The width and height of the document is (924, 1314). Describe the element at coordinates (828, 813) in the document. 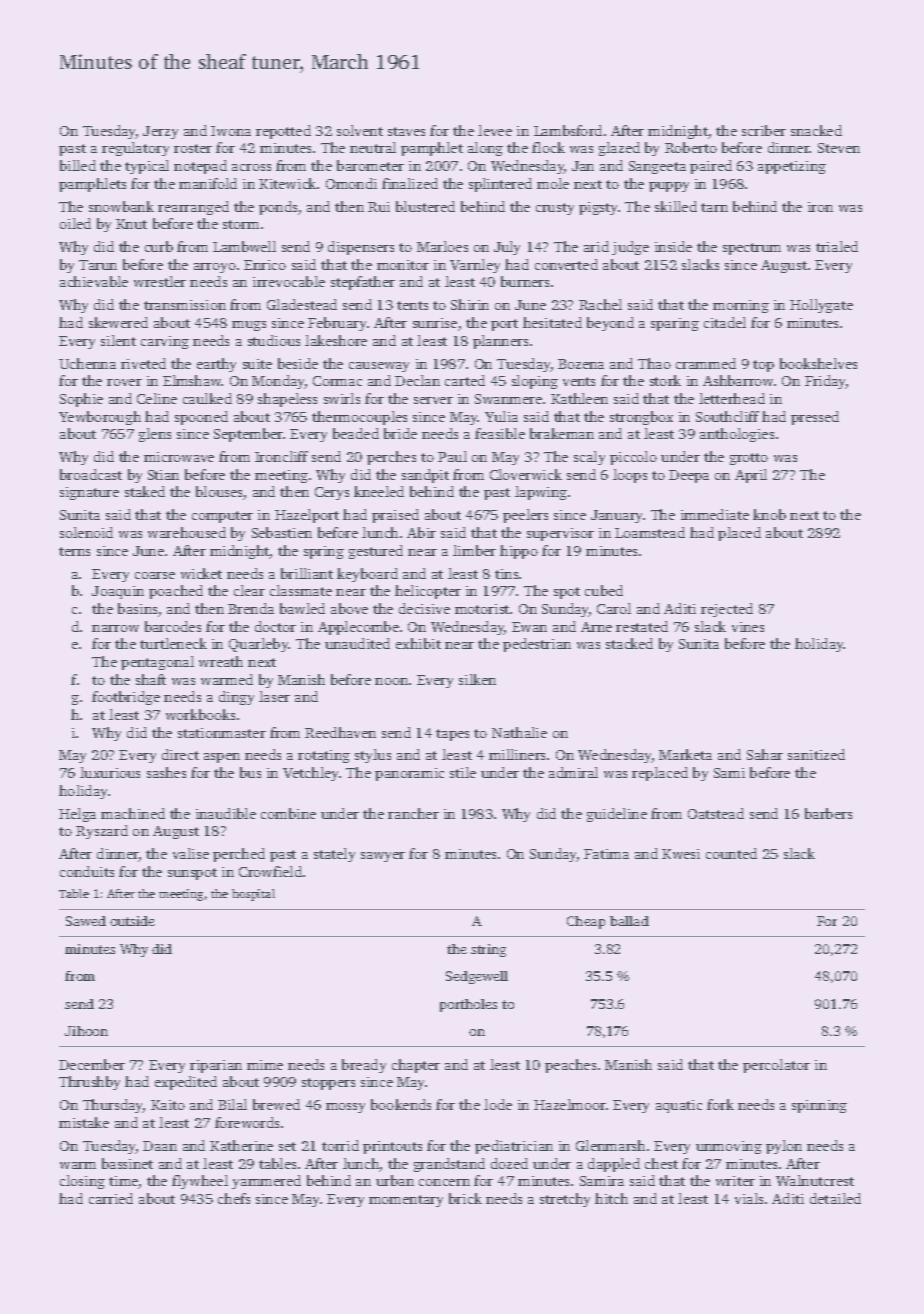

I see `barbers` at that location.
